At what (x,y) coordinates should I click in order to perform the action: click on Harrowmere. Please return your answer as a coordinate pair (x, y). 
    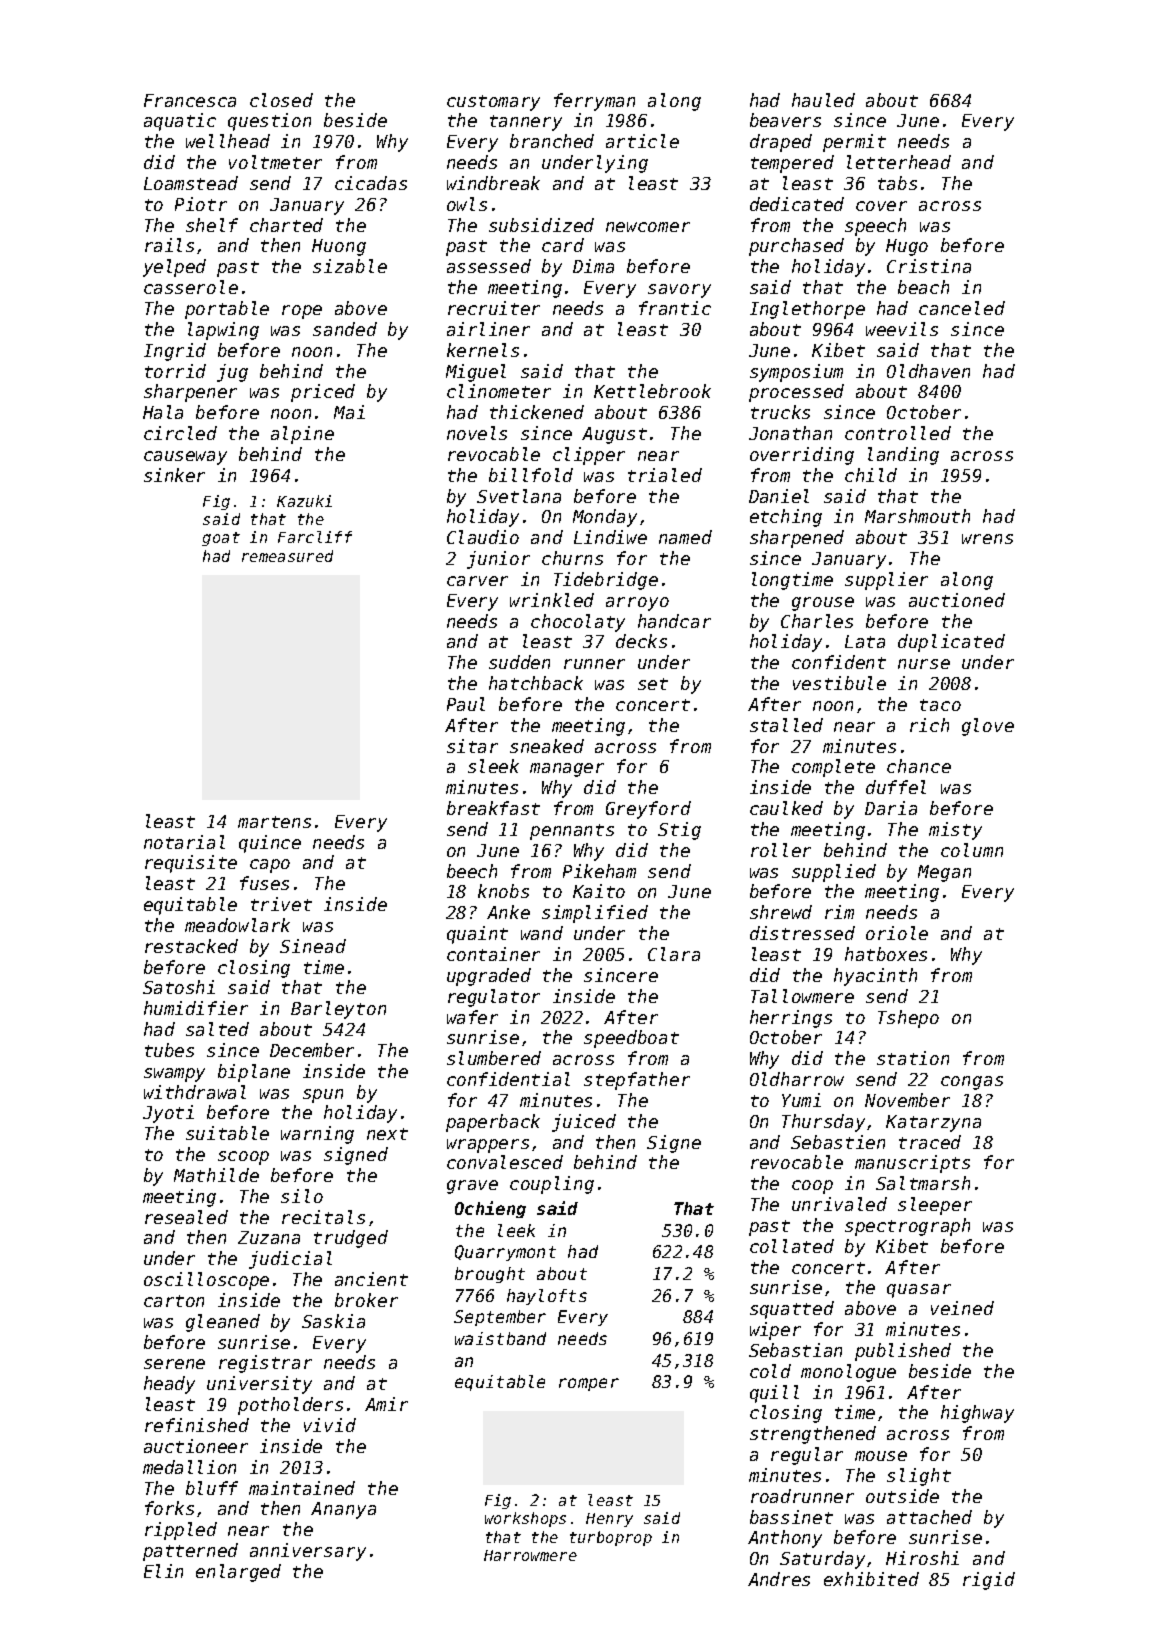
    Looking at the image, I should click on (530, 1555).
